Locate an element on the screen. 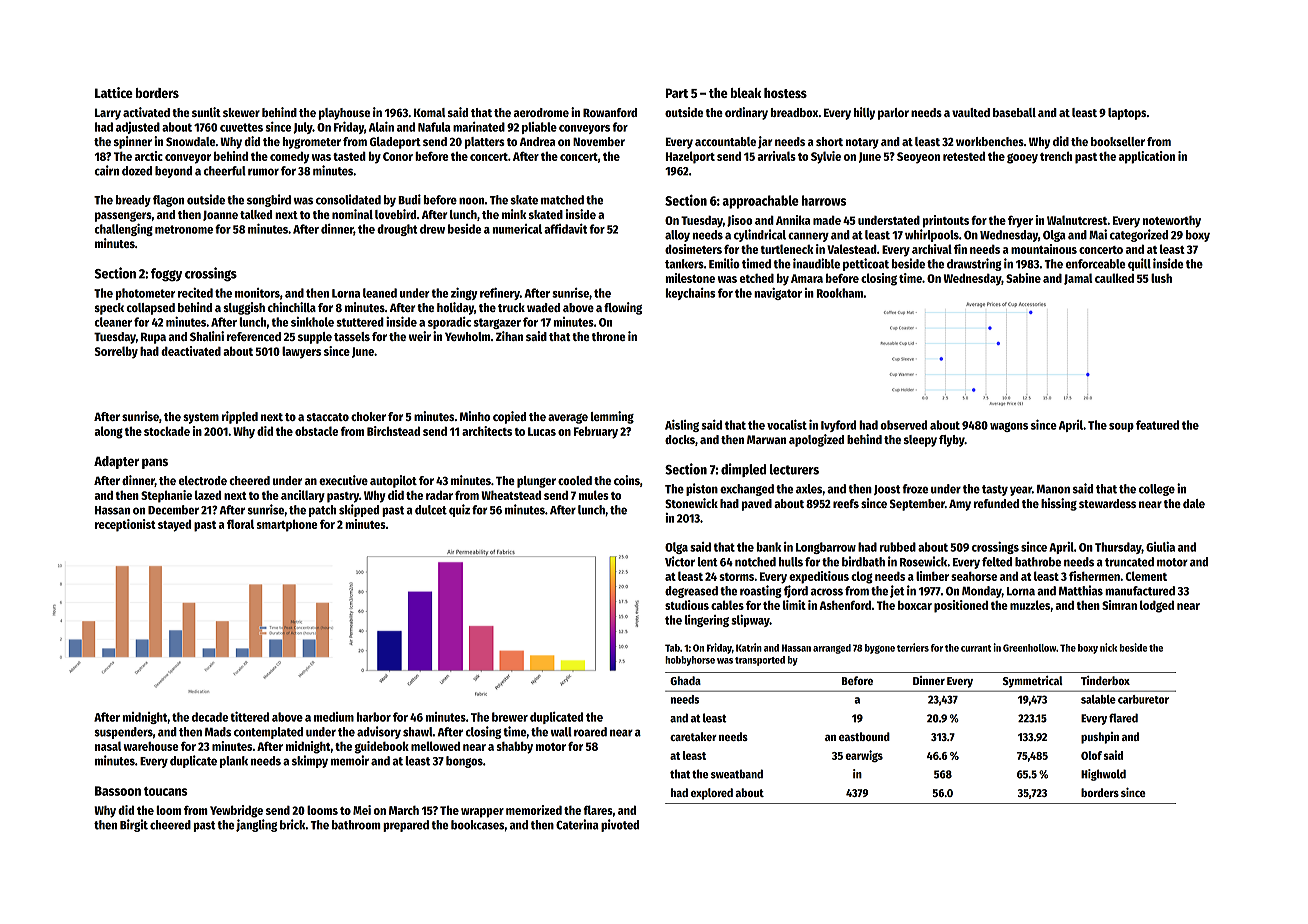 The image size is (1308, 924). printouts is located at coordinates (946, 221).
